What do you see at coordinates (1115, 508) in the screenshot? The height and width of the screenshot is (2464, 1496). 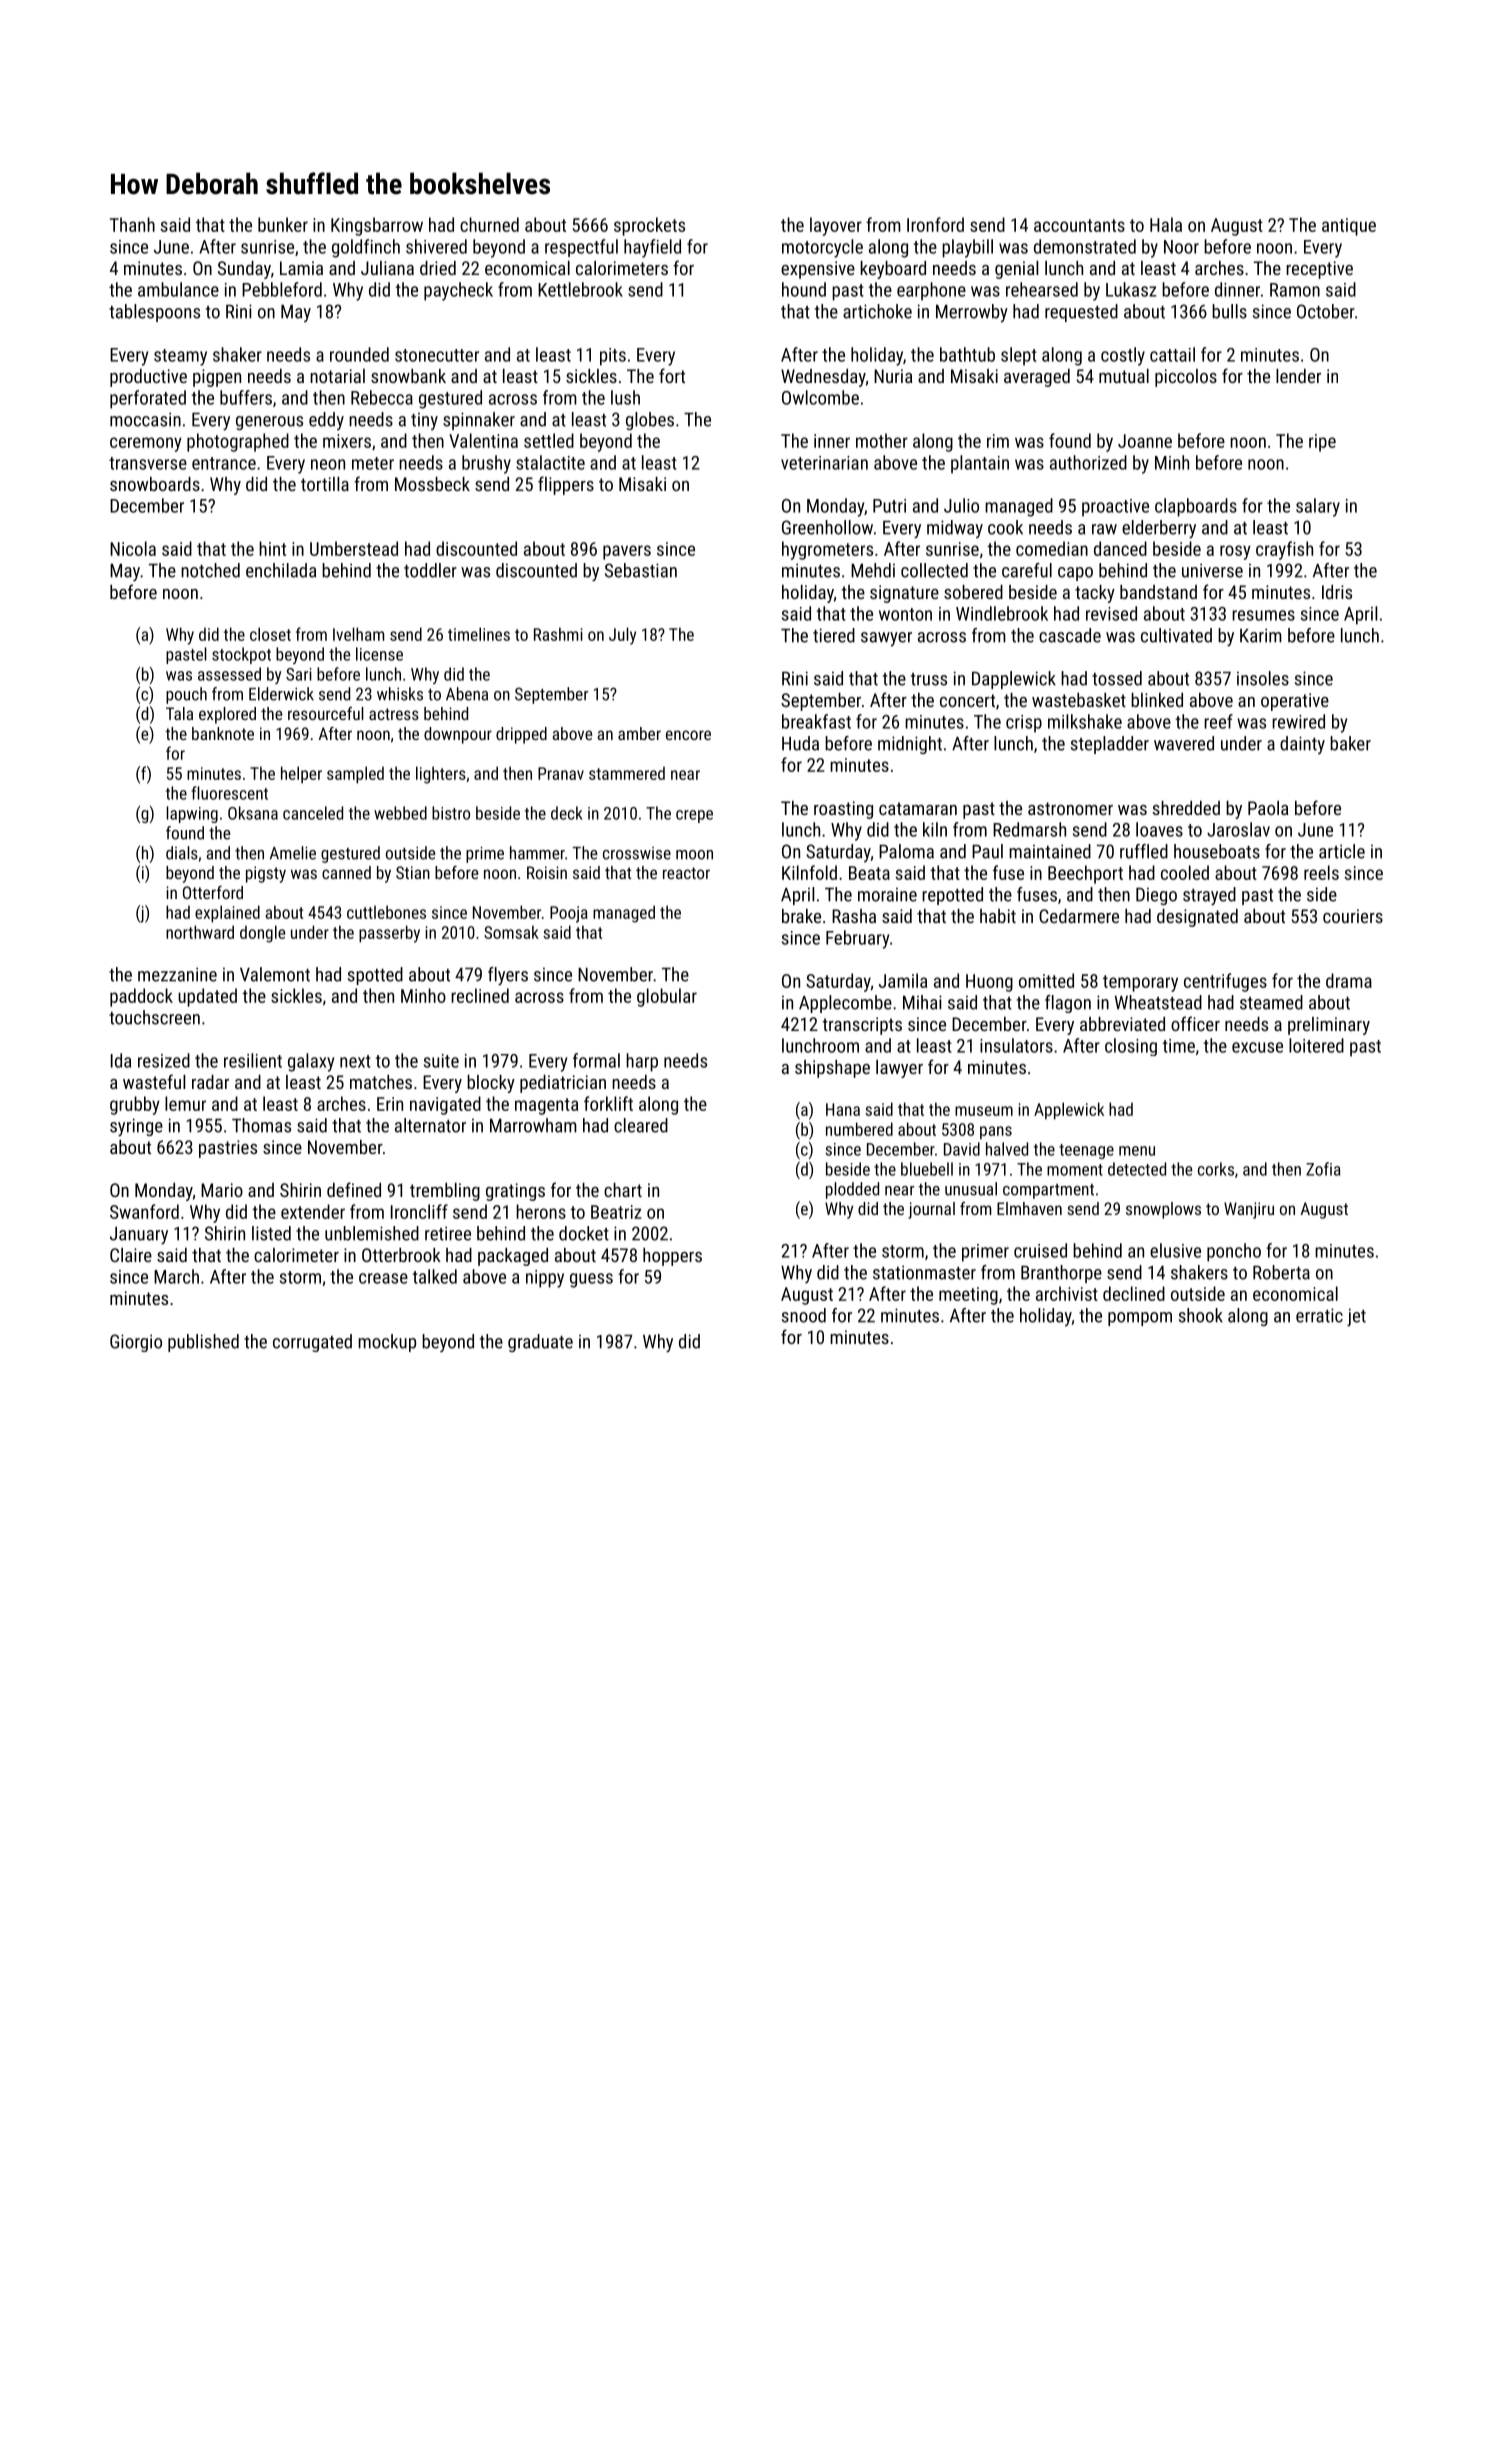 I see `proactive` at bounding box center [1115, 508].
